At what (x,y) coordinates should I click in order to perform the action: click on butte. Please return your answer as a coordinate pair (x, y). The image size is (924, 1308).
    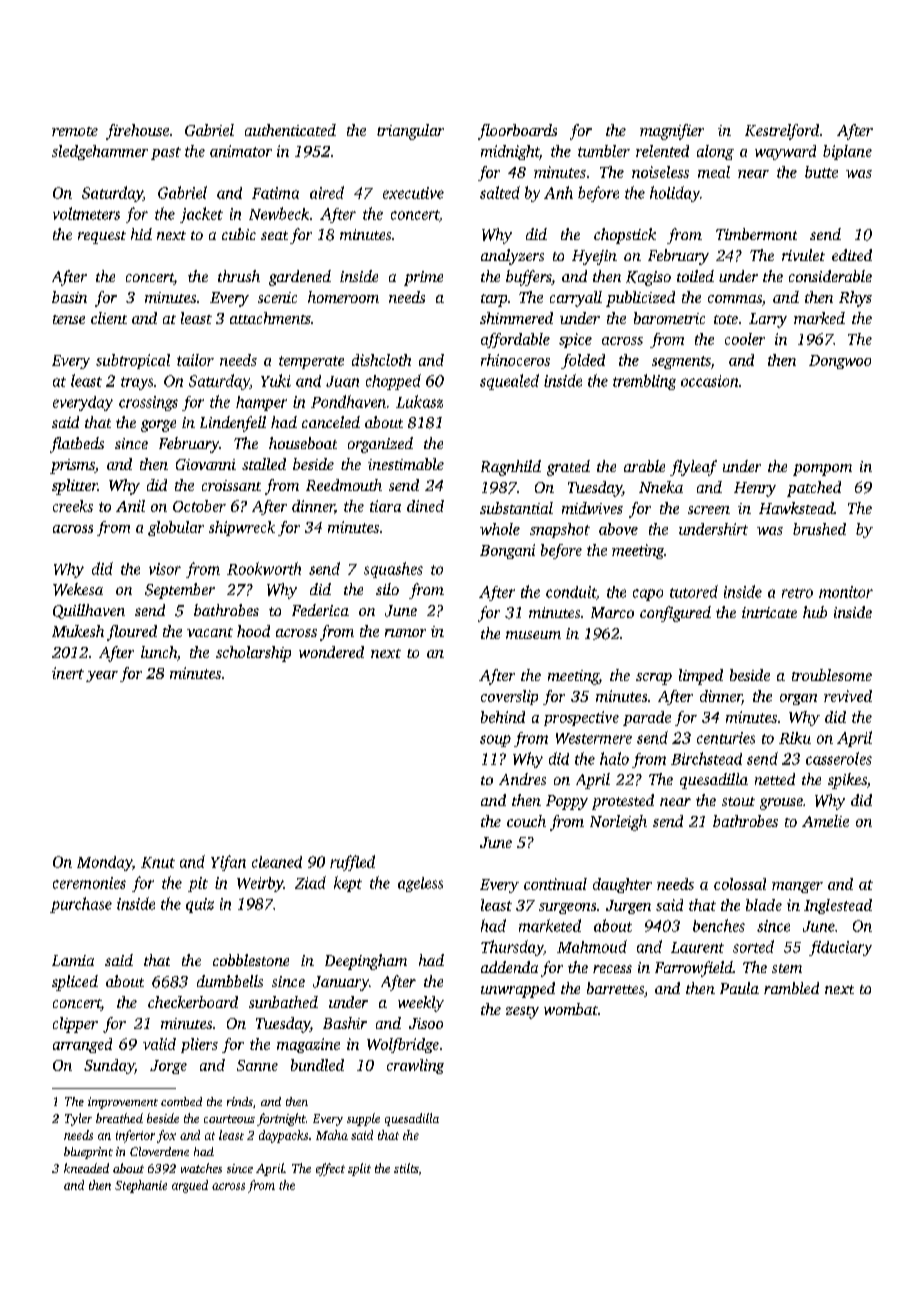
    Looking at the image, I should click on (821, 172).
